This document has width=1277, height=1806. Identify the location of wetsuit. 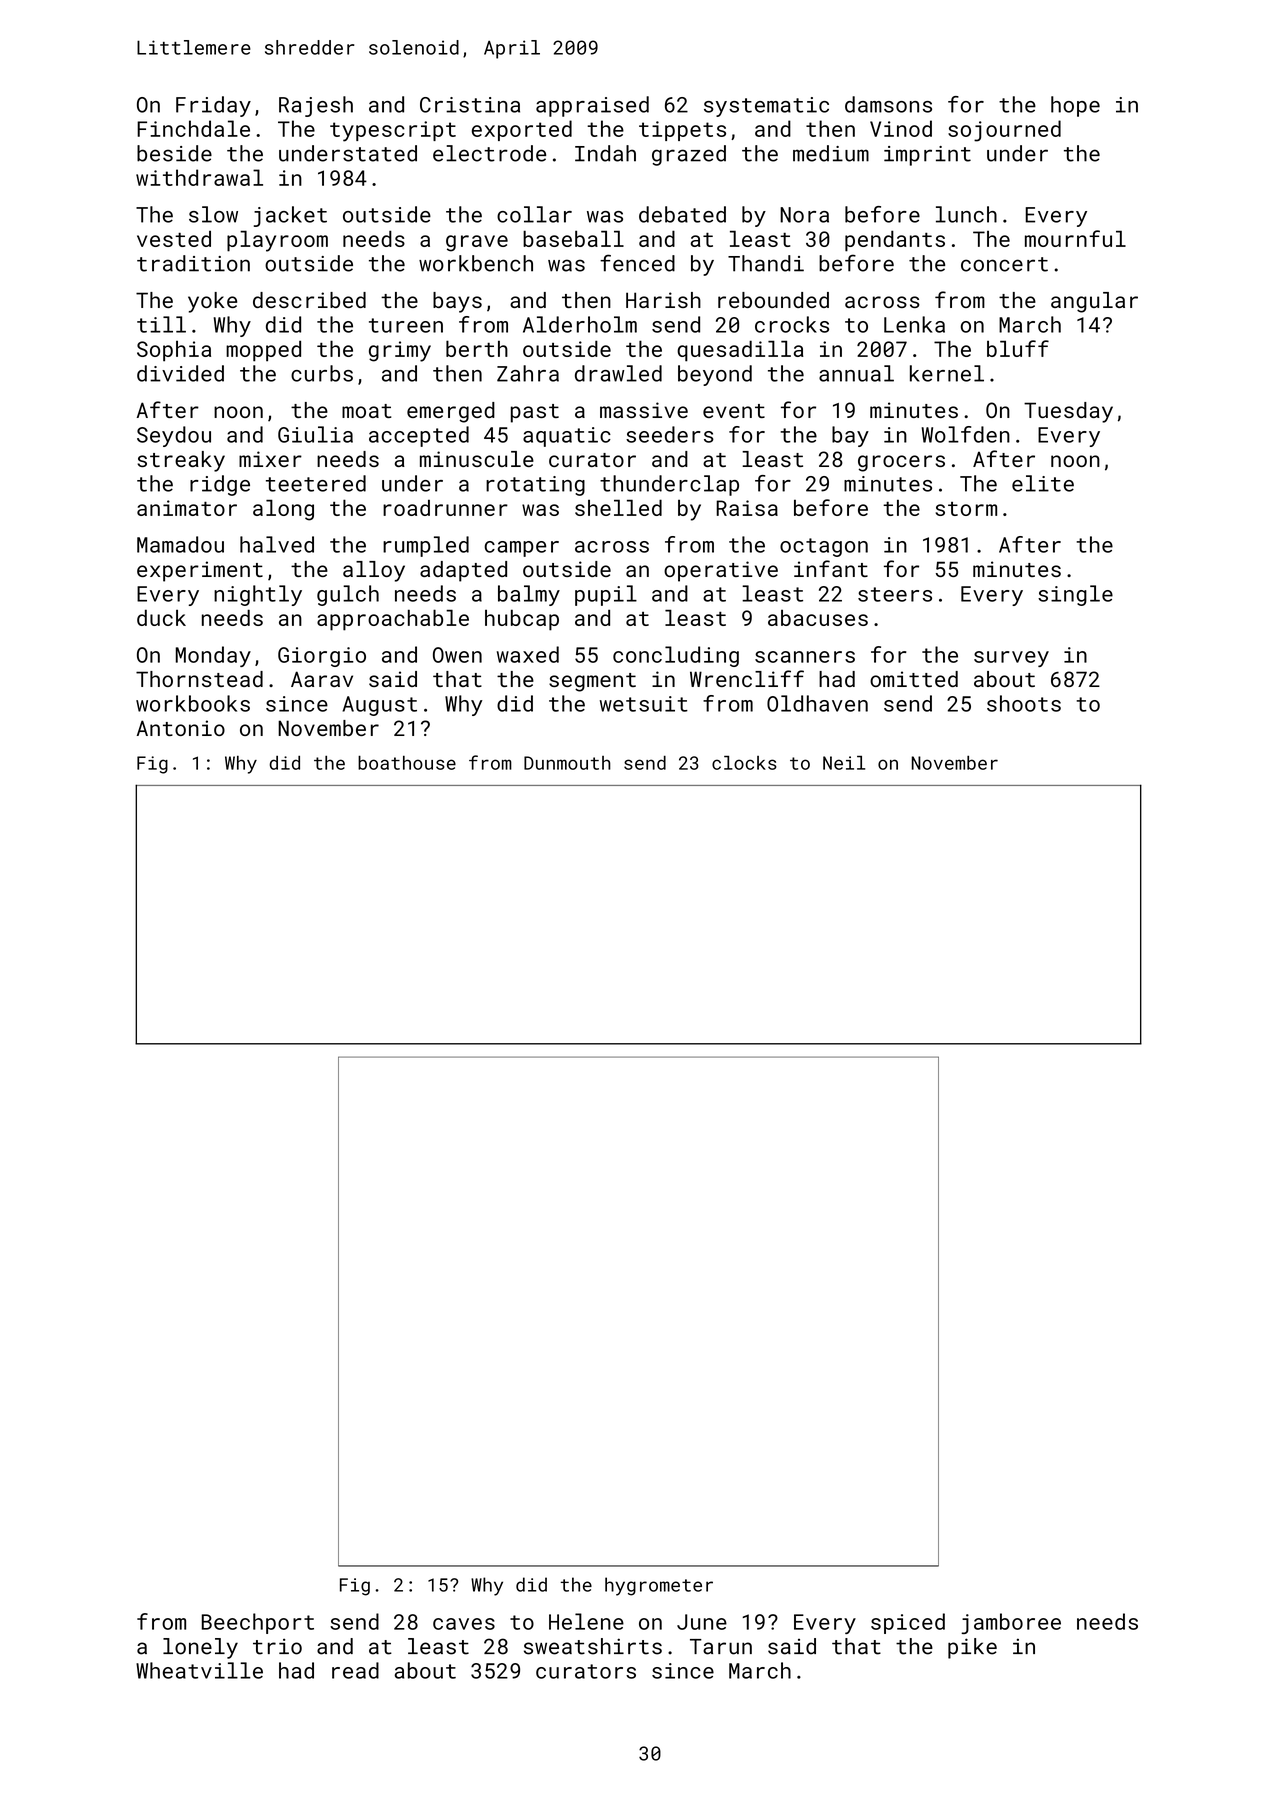
(644, 704).
